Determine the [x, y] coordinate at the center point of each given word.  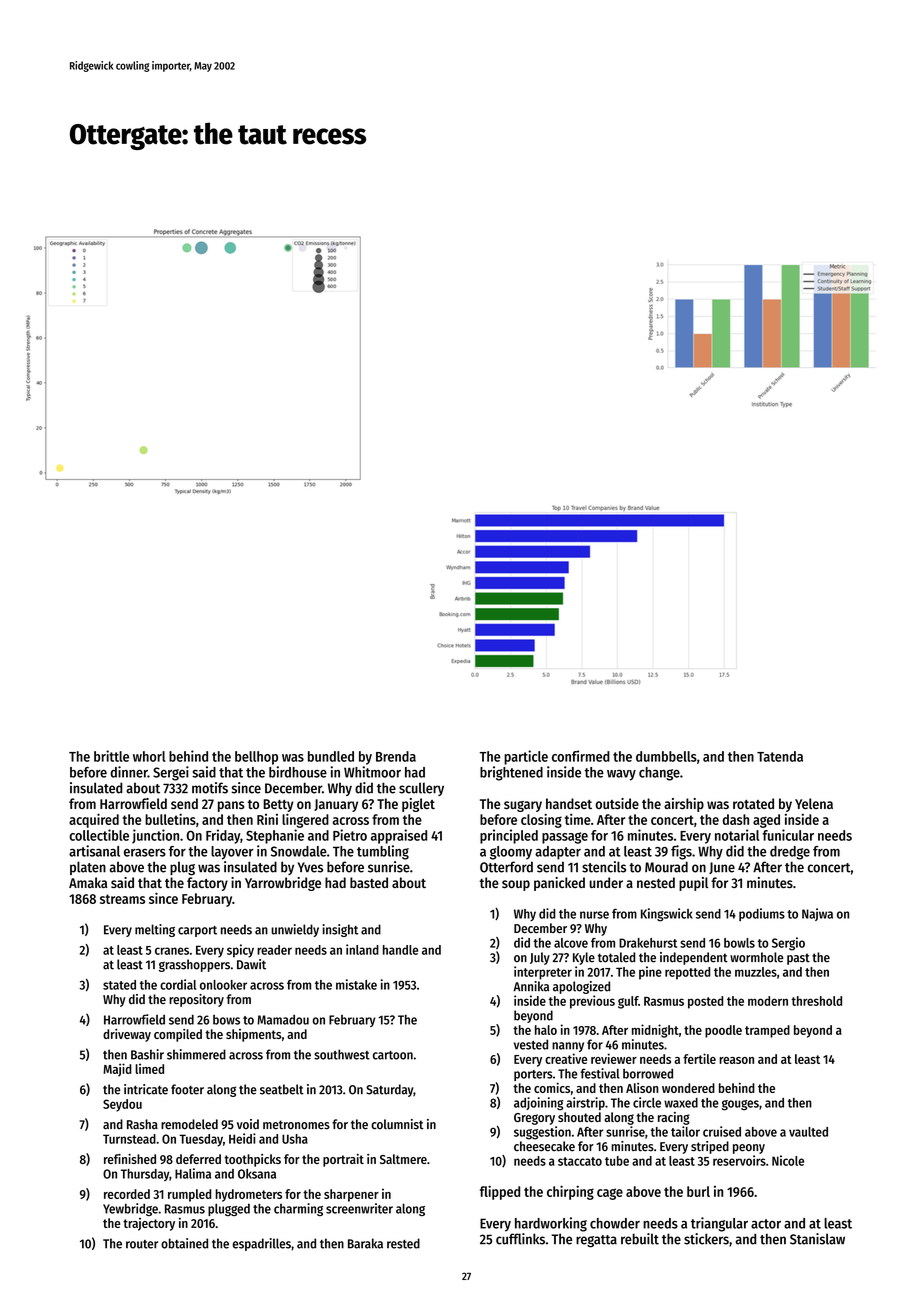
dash [736, 819]
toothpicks [252, 1160]
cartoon [393, 1055]
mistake [356, 984]
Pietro [350, 835]
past [798, 959]
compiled [178, 1035]
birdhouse [298, 772]
